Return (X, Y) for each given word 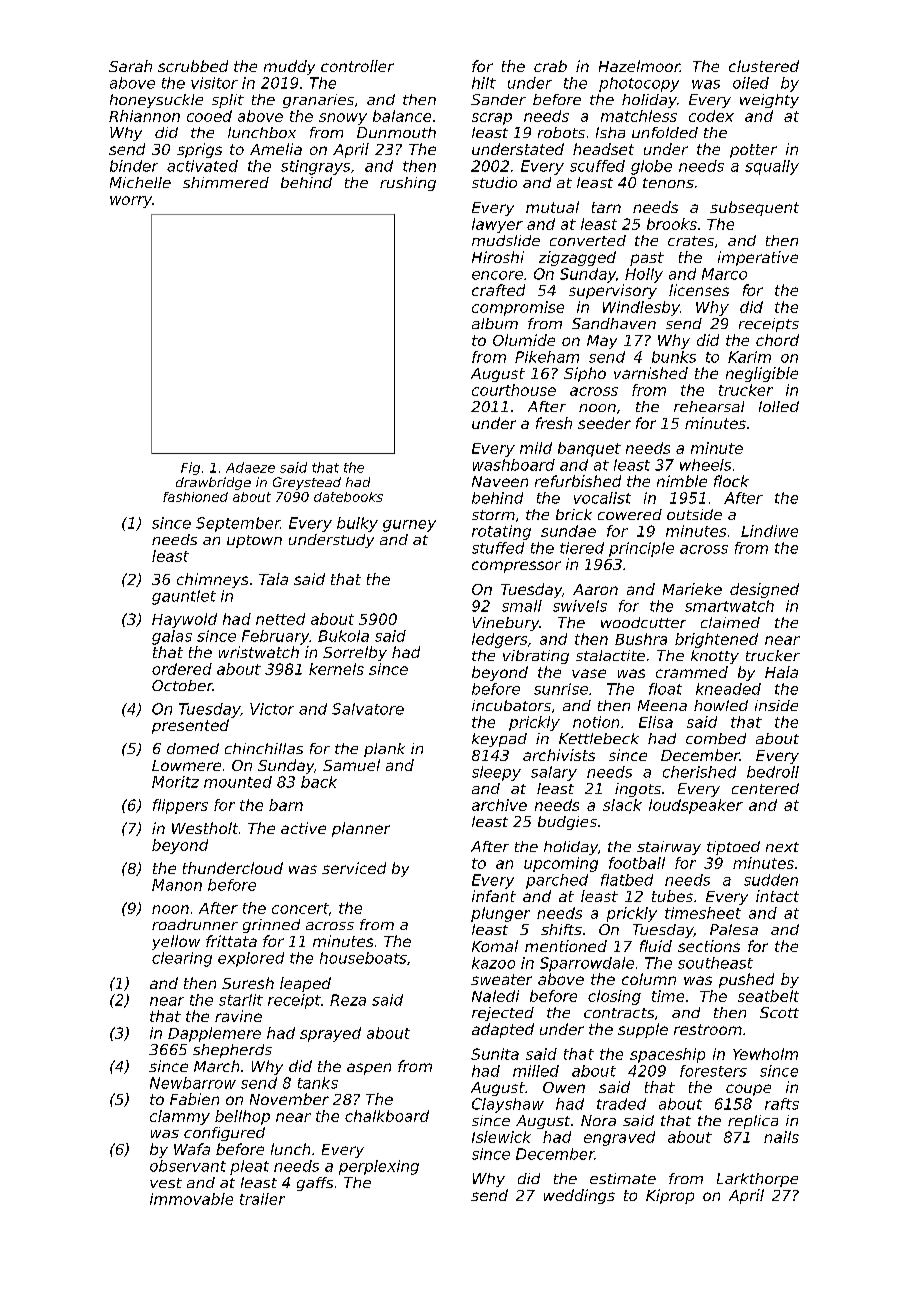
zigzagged (577, 258)
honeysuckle (156, 101)
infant (494, 896)
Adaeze (250, 467)
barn (286, 805)
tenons (668, 183)
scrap (492, 119)
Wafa (192, 1149)
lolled (779, 406)
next (782, 847)
